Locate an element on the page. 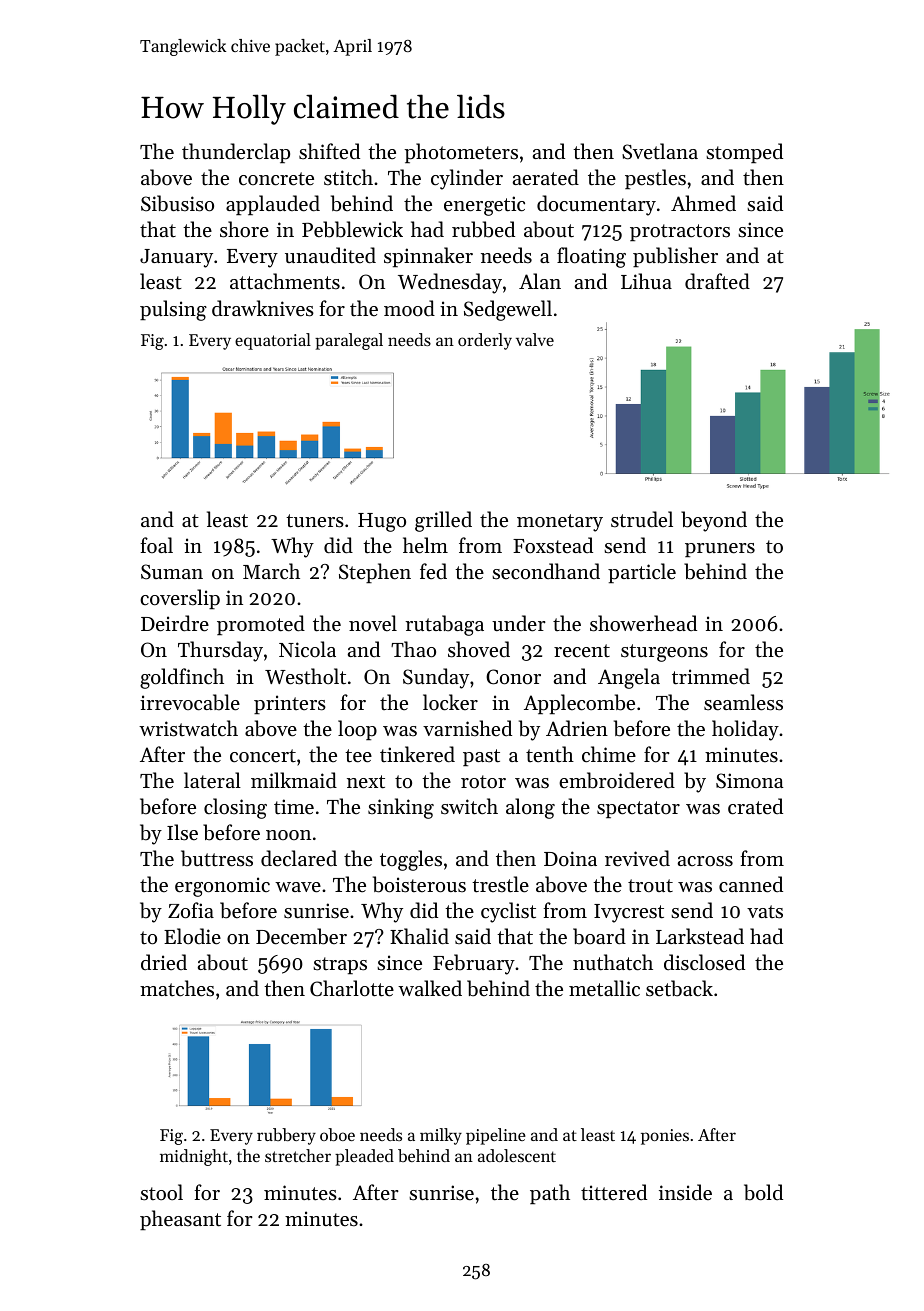 The width and height of the image is (924, 1311). path is located at coordinates (550, 1194).
